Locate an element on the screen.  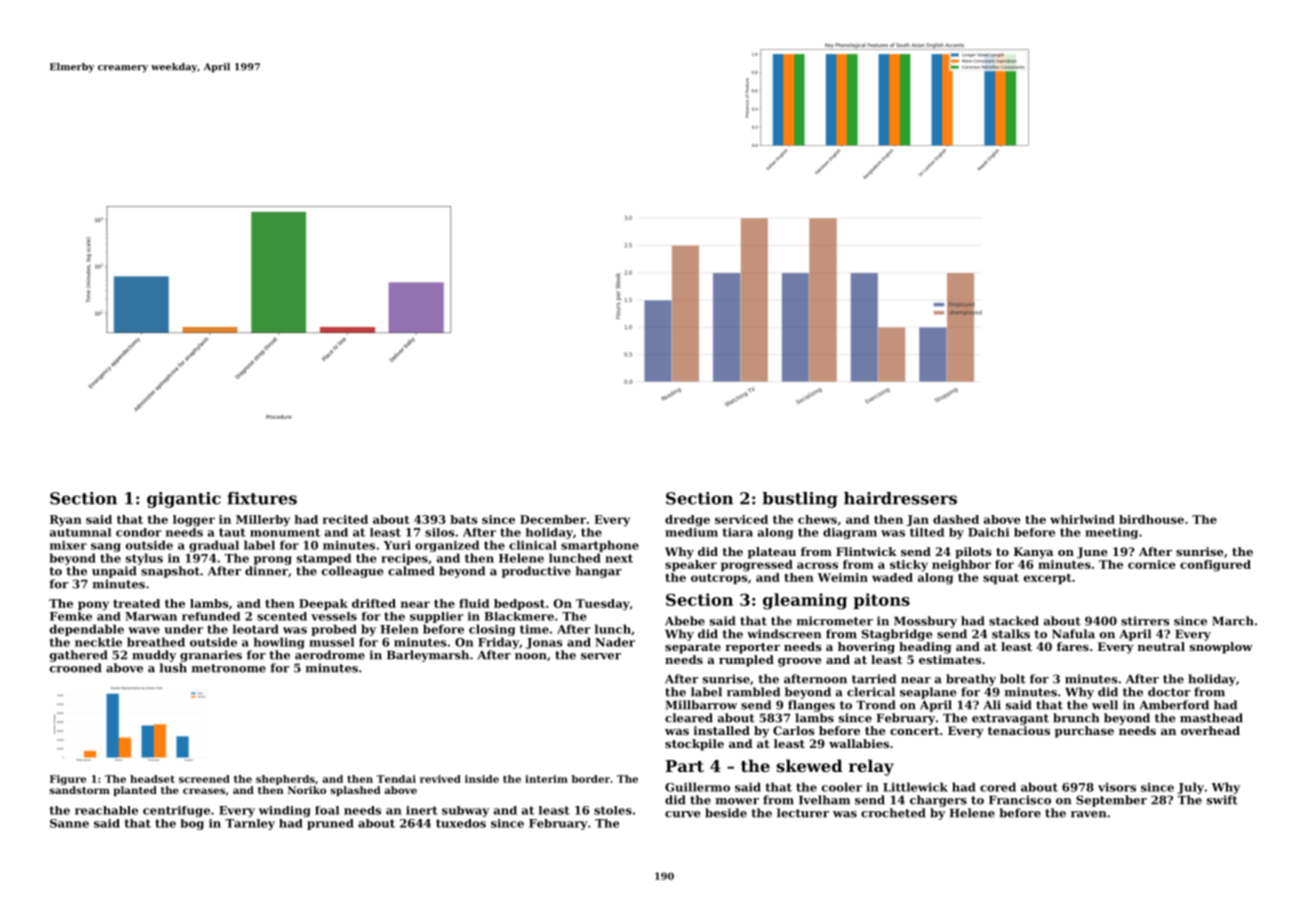
pruned is located at coordinates (330, 824).
